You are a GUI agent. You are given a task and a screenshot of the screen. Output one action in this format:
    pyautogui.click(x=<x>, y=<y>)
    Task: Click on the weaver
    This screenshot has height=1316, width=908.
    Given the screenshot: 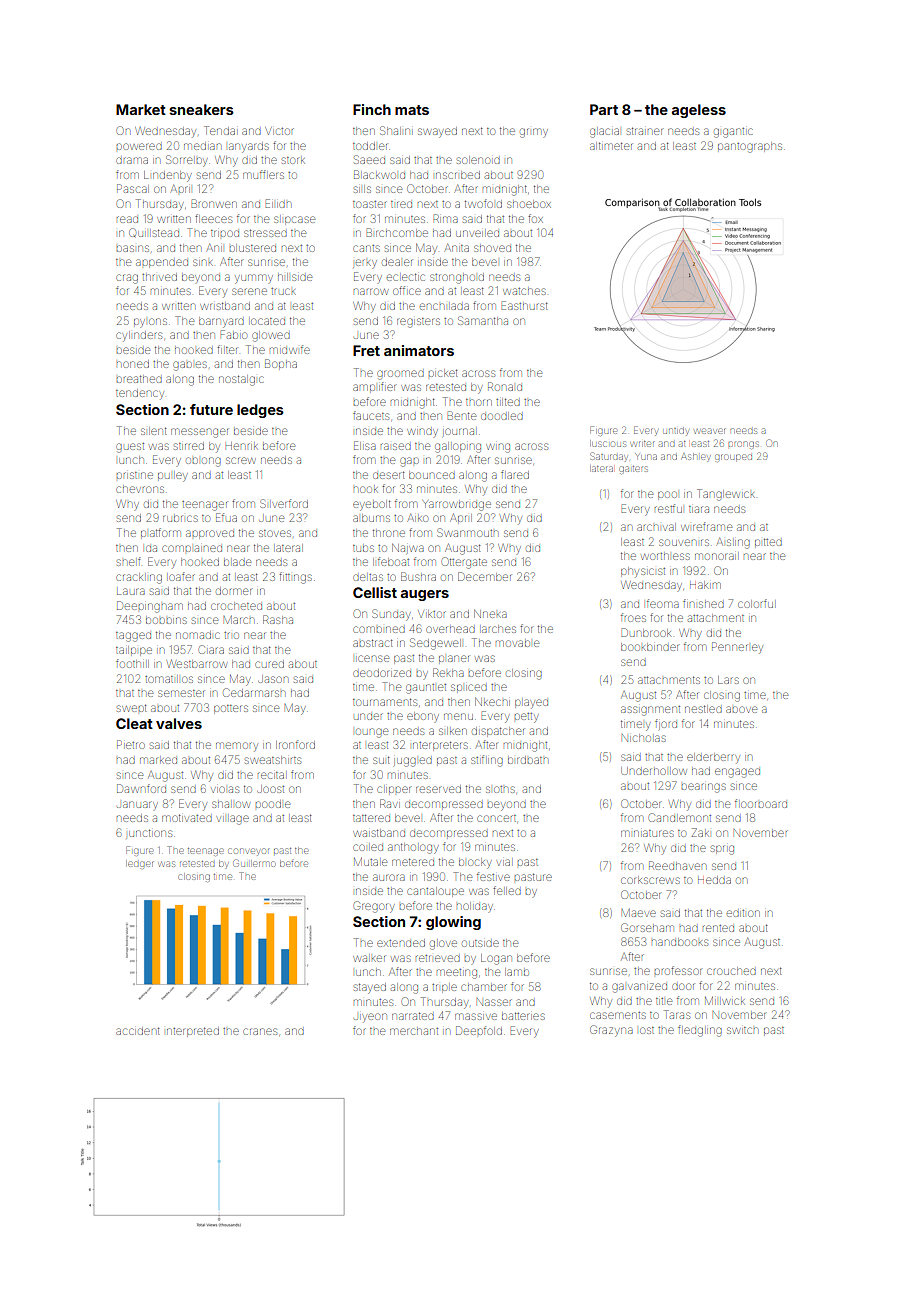 What is the action you would take?
    pyautogui.click(x=710, y=431)
